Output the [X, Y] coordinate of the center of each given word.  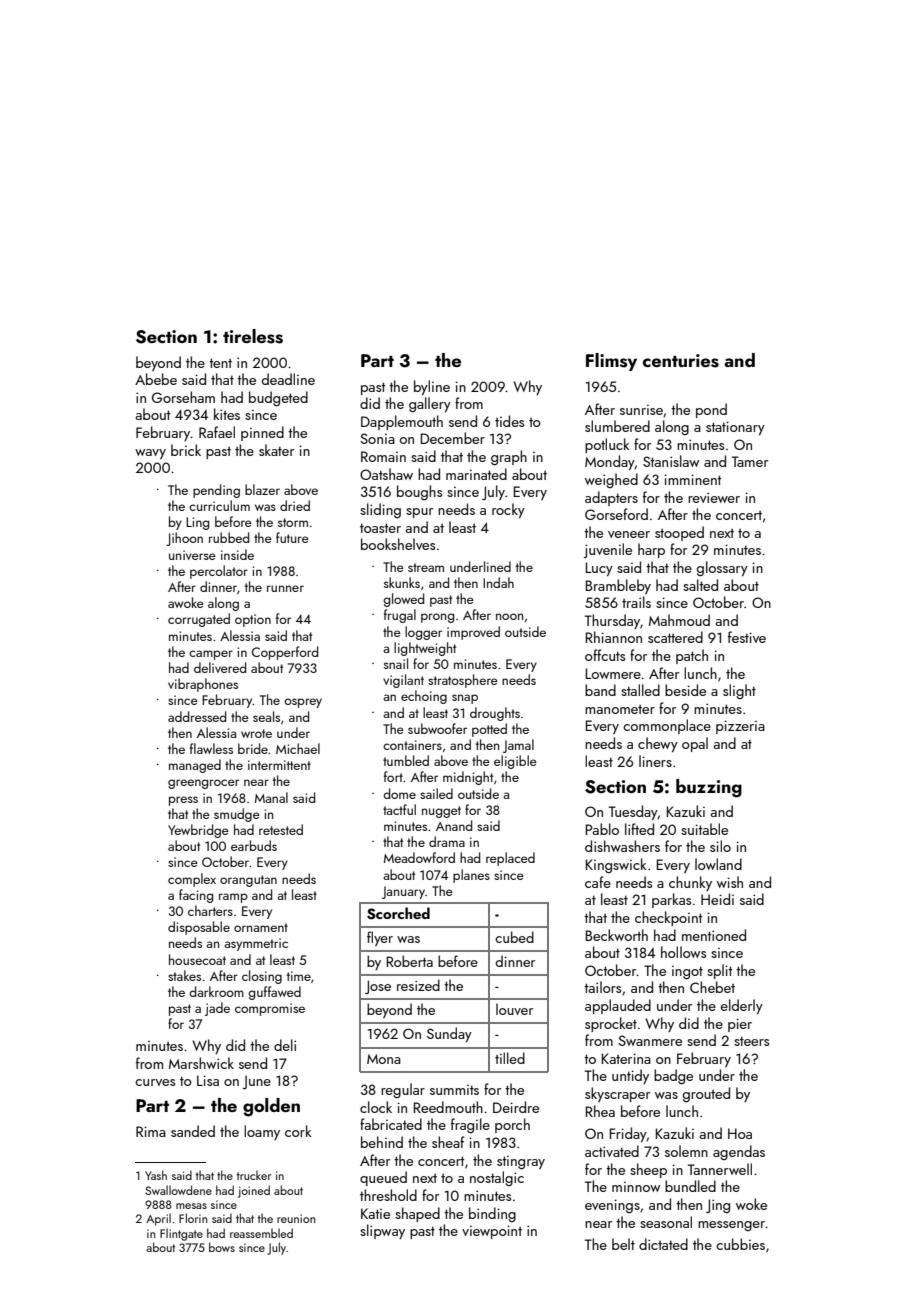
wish [730, 882]
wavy [150, 454]
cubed [514, 937]
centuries [681, 361]
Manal [271, 797]
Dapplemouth [402, 422]
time [299, 976]
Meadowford [419, 857]
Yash [156, 1175]
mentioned [714, 935]
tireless [253, 336]
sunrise [641, 410]
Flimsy [611, 362]
